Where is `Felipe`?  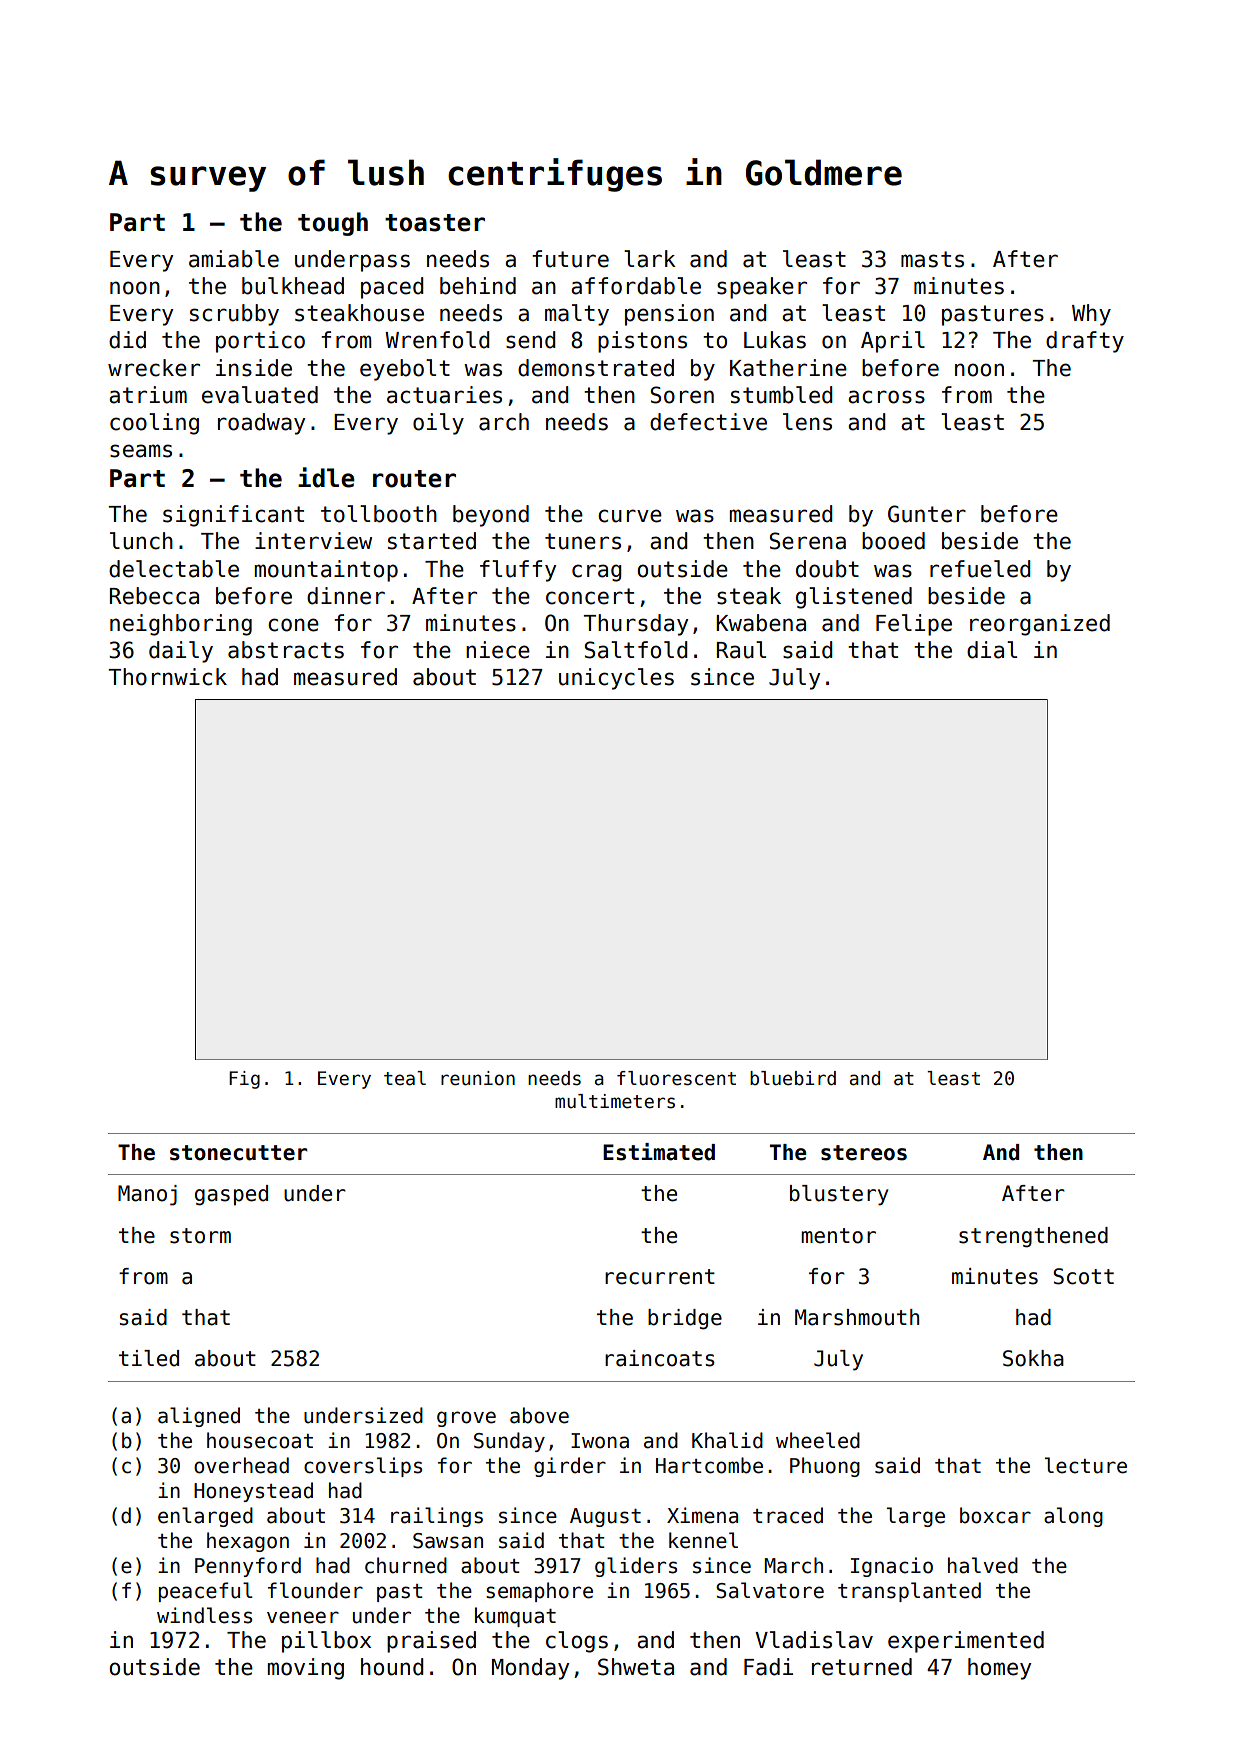 Felipe is located at coordinates (914, 625).
